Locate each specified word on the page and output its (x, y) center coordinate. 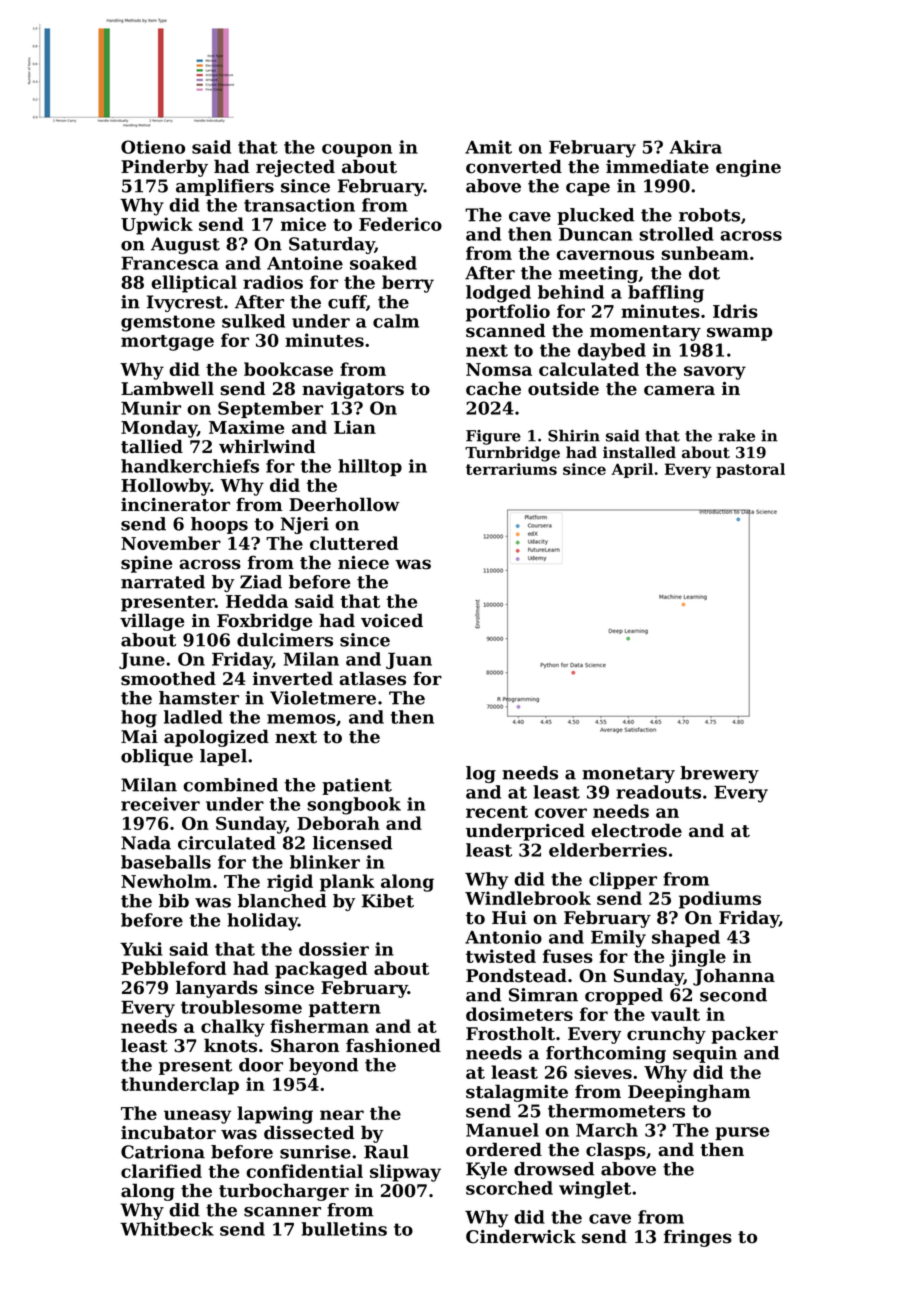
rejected (295, 168)
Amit (488, 147)
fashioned (393, 1045)
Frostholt (510, 1033)
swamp (739, 334)
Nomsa (499, 369)
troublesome (241, 1007)
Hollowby (166, 487)
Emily (618, 939)
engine (748, 168)
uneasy (197, 1117)
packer (744, 1035)
